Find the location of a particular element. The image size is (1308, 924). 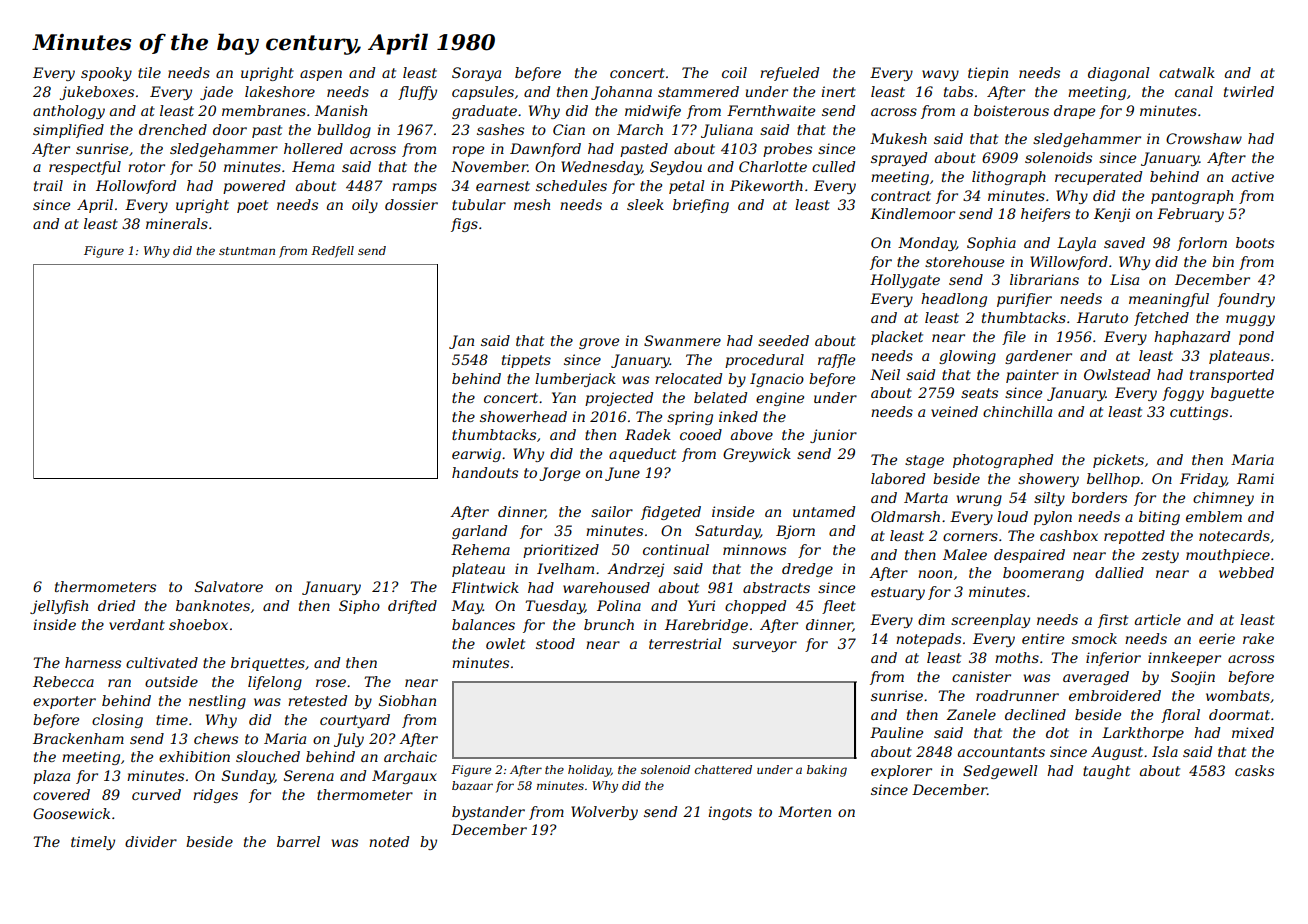

rose is located at coordinates (331, 683).
